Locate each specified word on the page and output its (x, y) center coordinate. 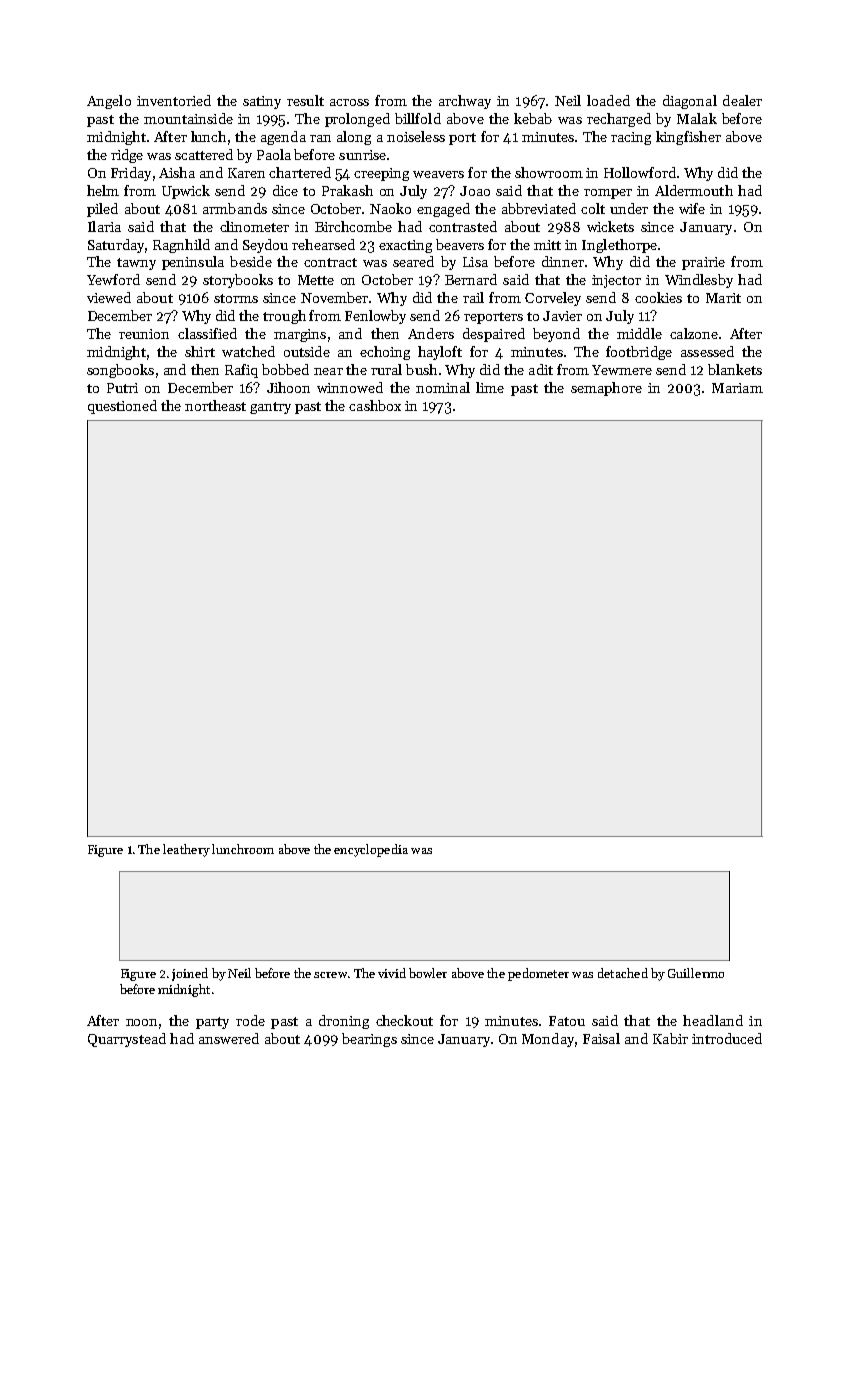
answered (229, 1038)
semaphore (606, 389)
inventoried (174, 100)
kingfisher (688, 138)
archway (465, 102)
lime (490, 387)
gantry (270, 408)
